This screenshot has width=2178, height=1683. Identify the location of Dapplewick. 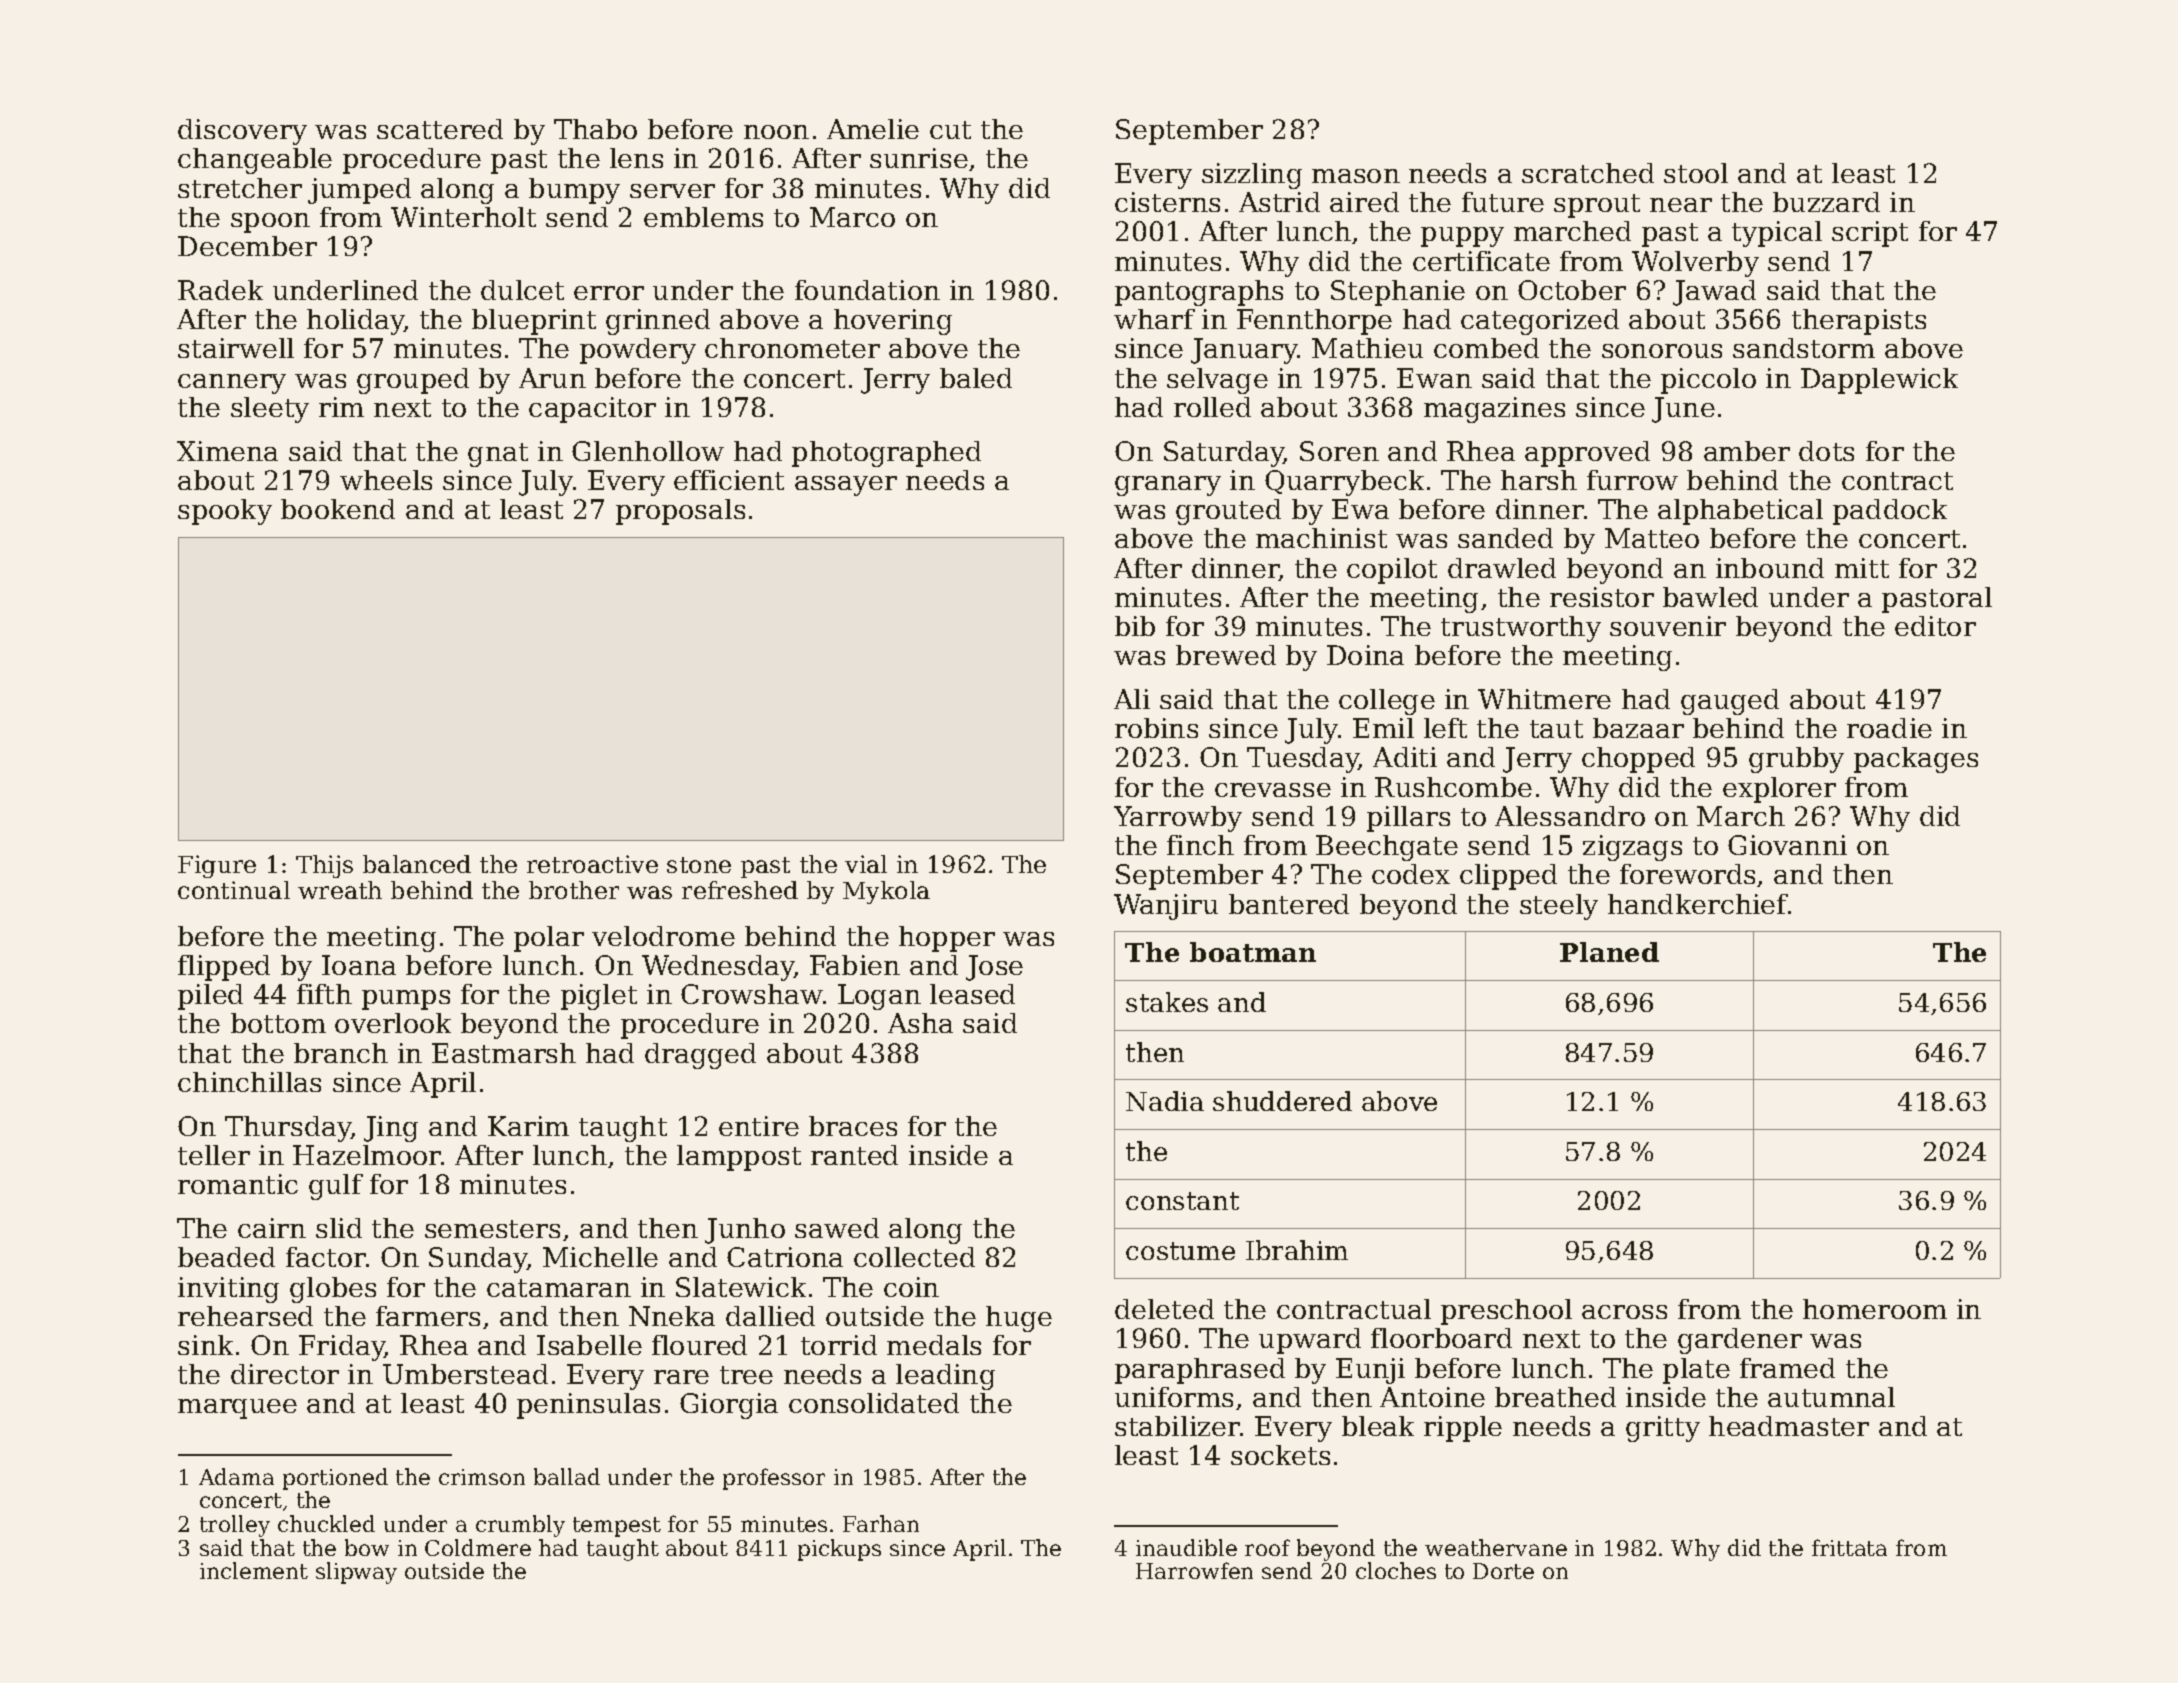
(1879, 381).
